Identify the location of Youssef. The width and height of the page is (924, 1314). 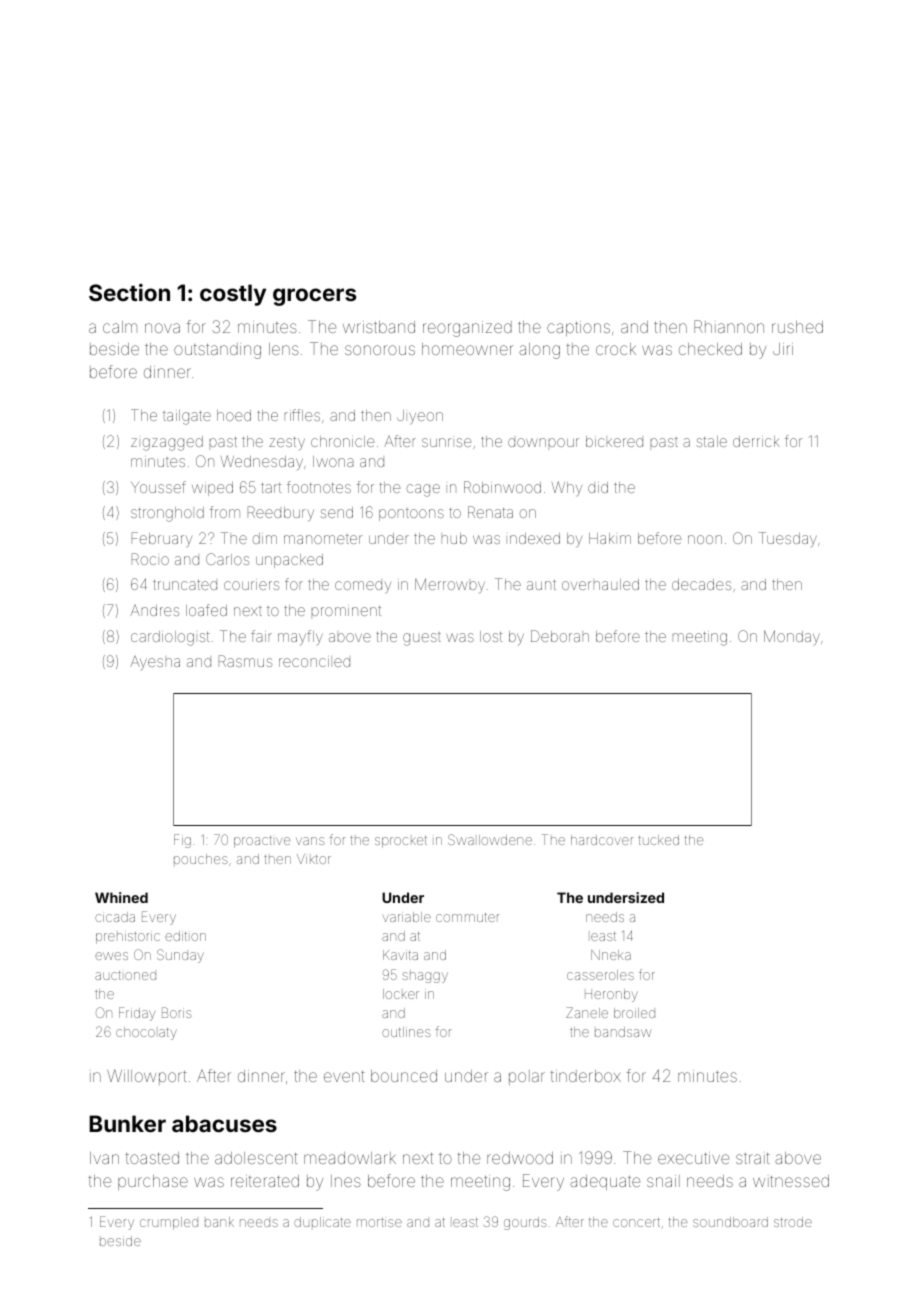
(158, 487).
